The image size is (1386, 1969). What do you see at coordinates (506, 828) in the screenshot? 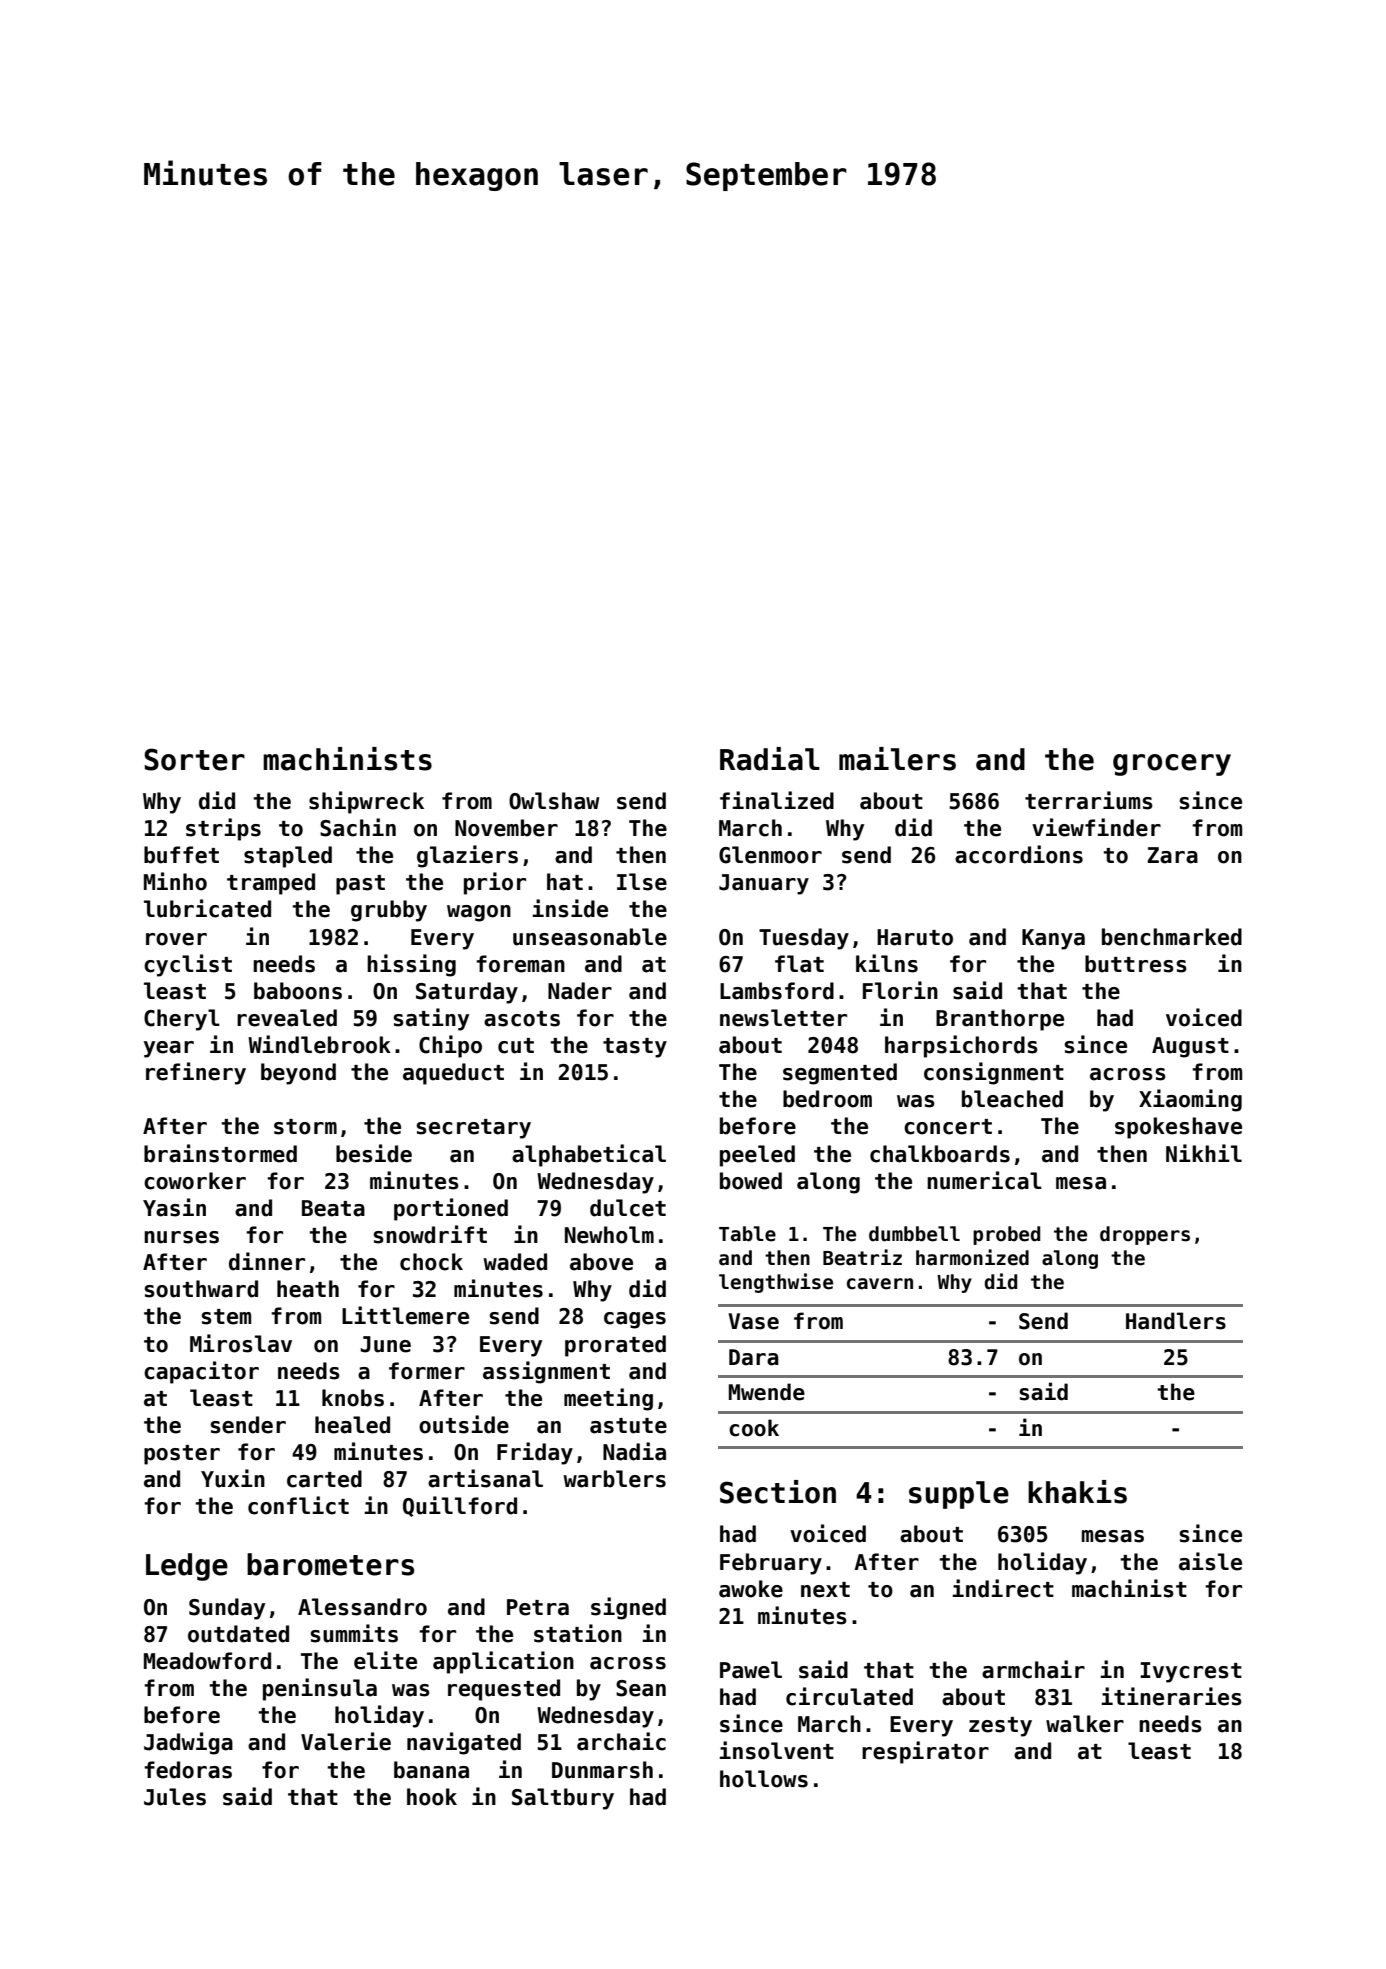
I see `November` at bounding box center [506, 828].
